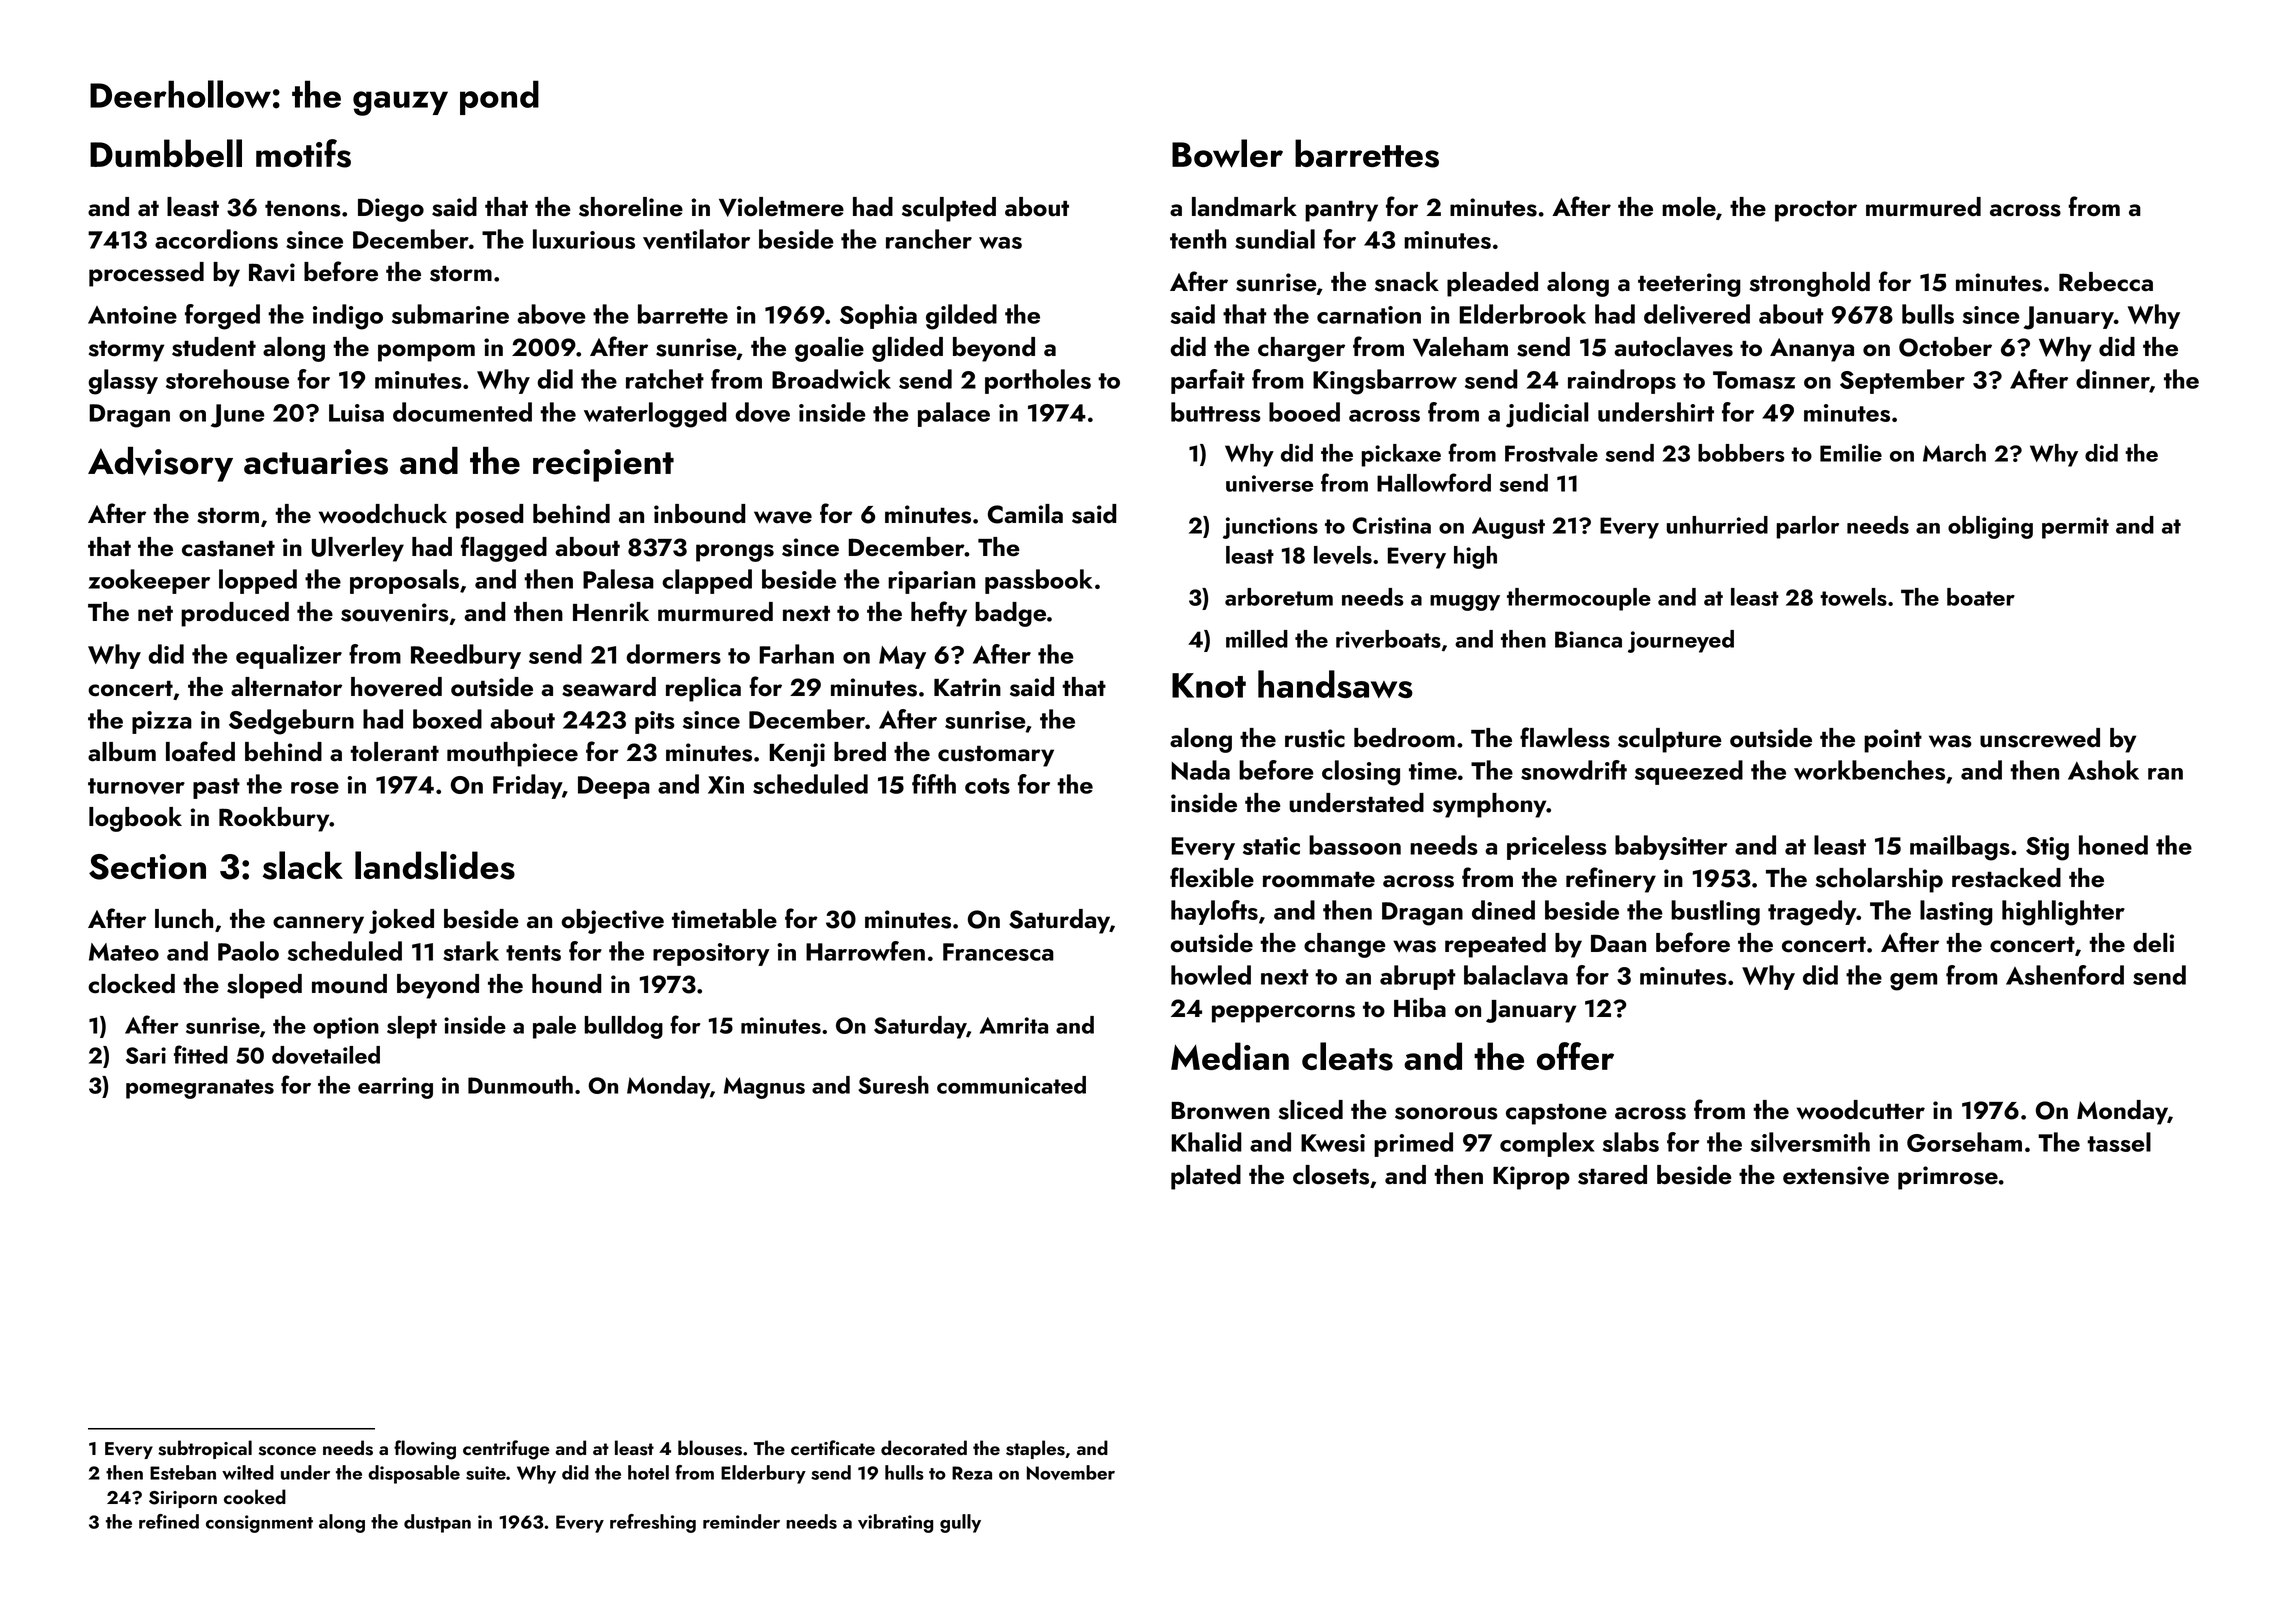 This screenshot has width=2292, height=1620. I want to click on consignment, so click(259, 1524).
